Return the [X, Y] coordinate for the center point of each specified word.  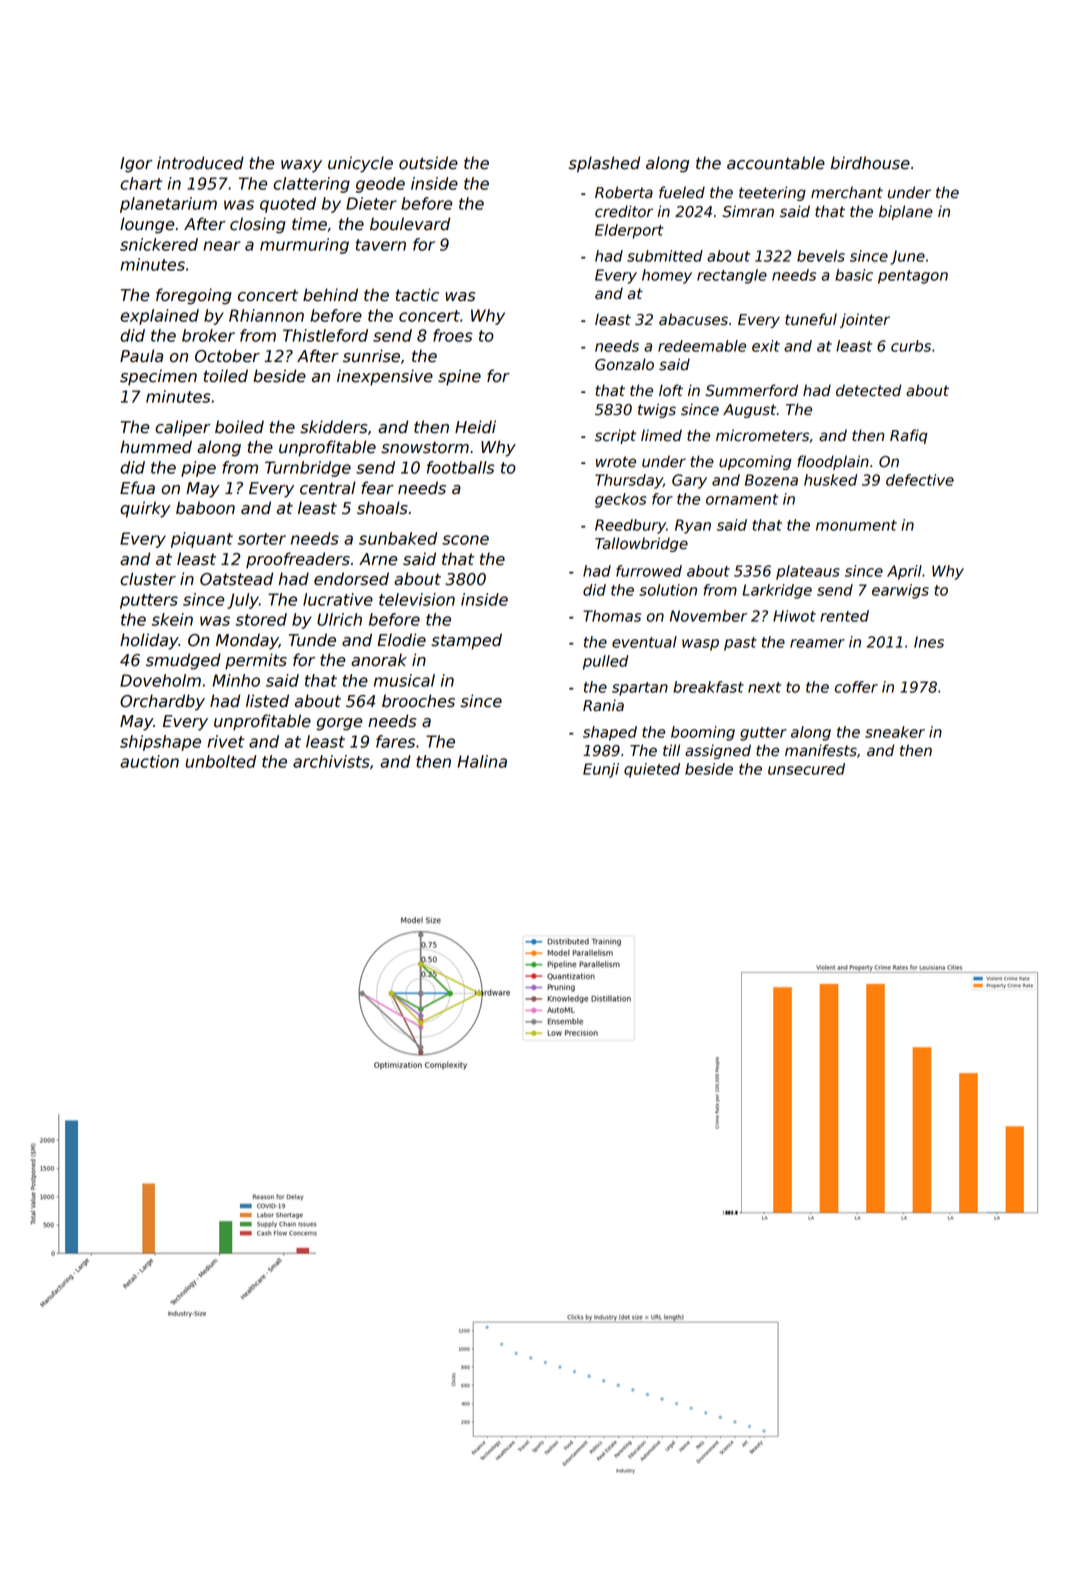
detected [868, 390]
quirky [145, 509]
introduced [200, 163]
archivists [331, 761]
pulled [605, 662]
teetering [772, 193]
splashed [604, 164]
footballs [461, 467]
